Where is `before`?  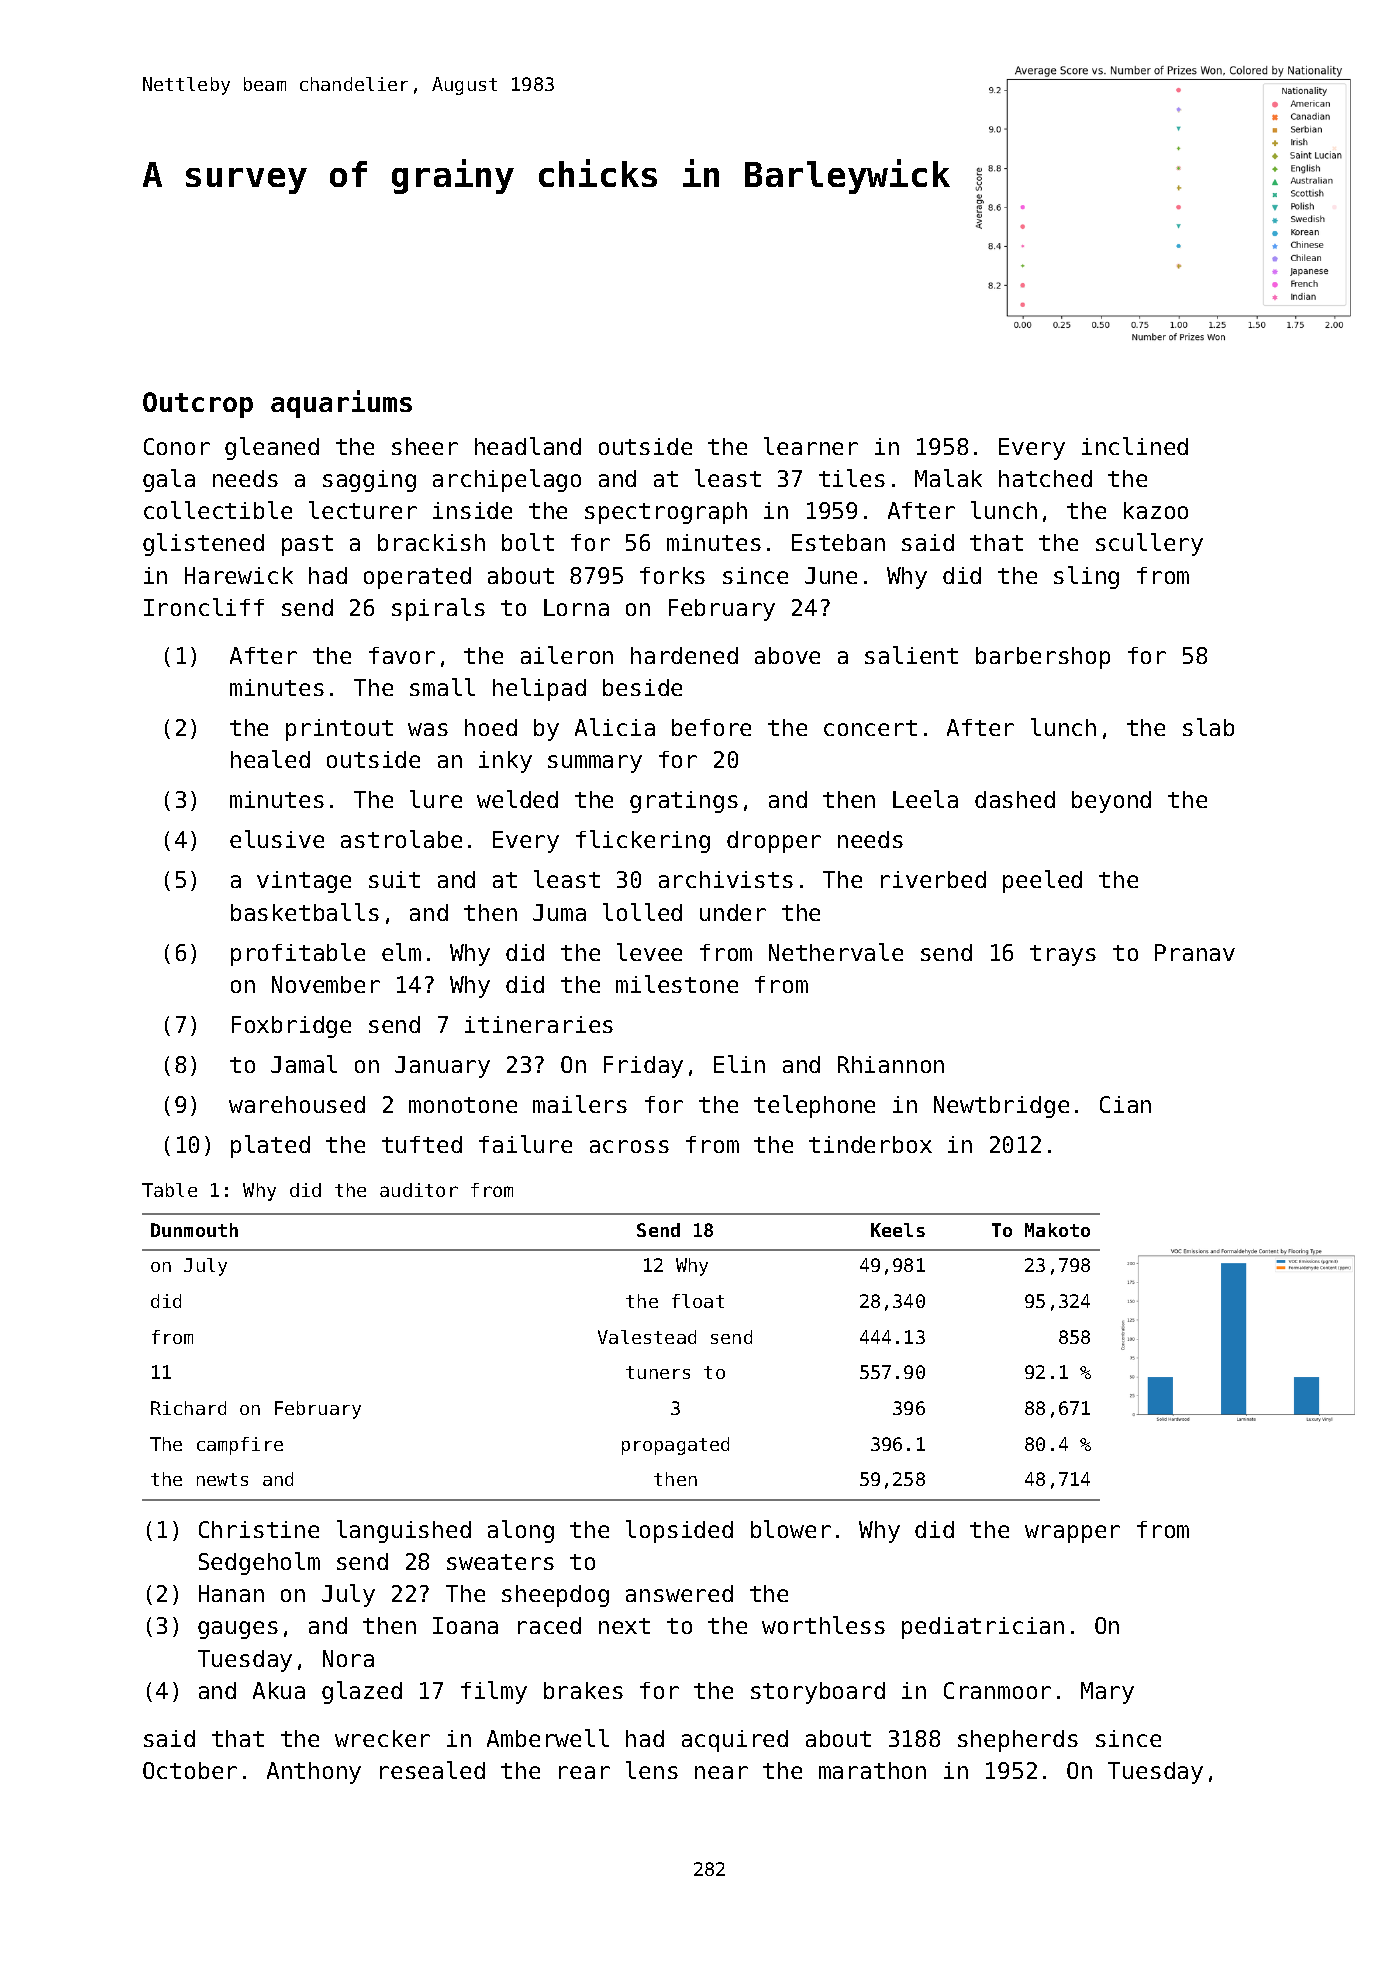 before is located at coordinates (711, 727).
